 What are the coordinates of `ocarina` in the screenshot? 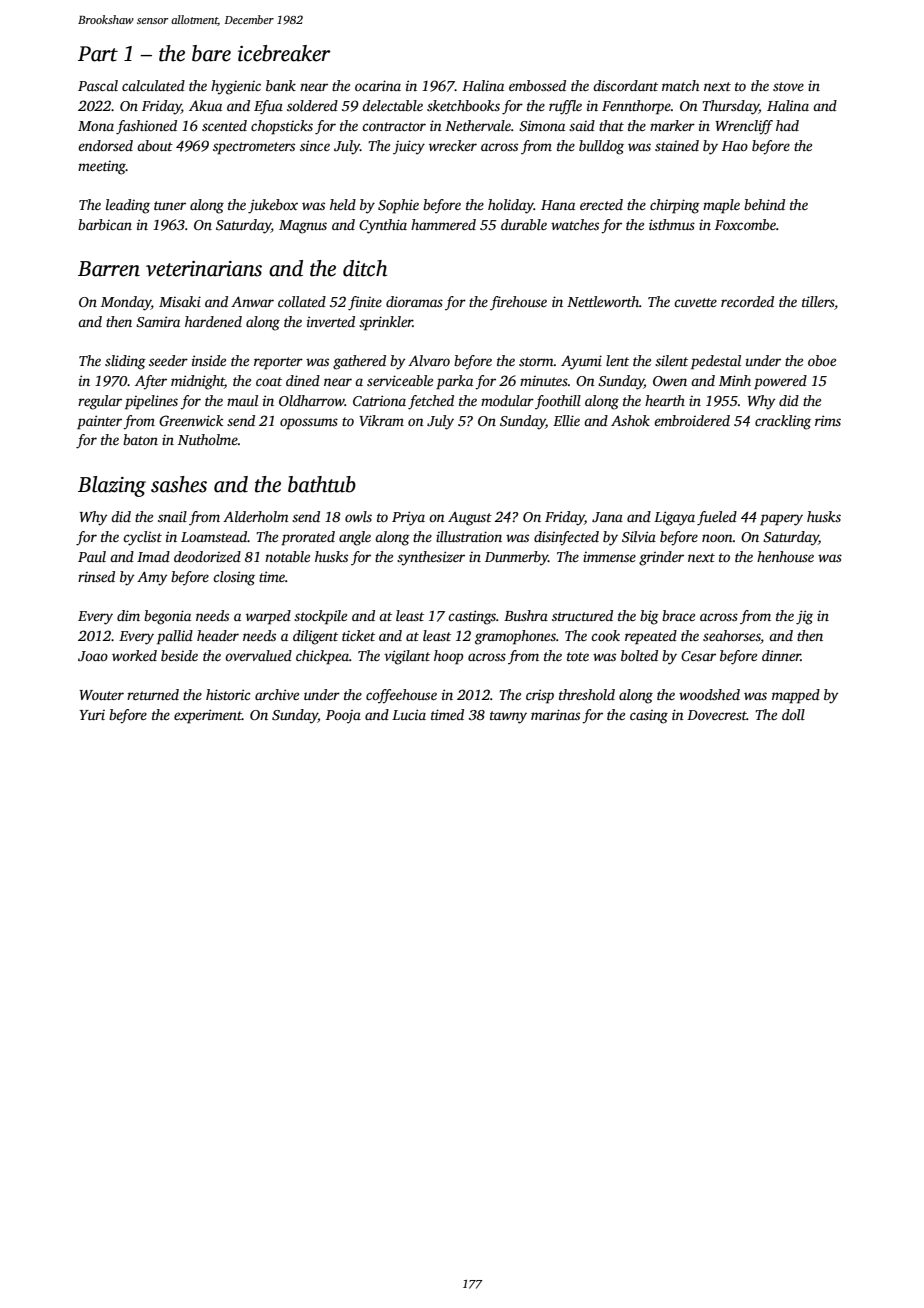 It's located at (378, 85).
